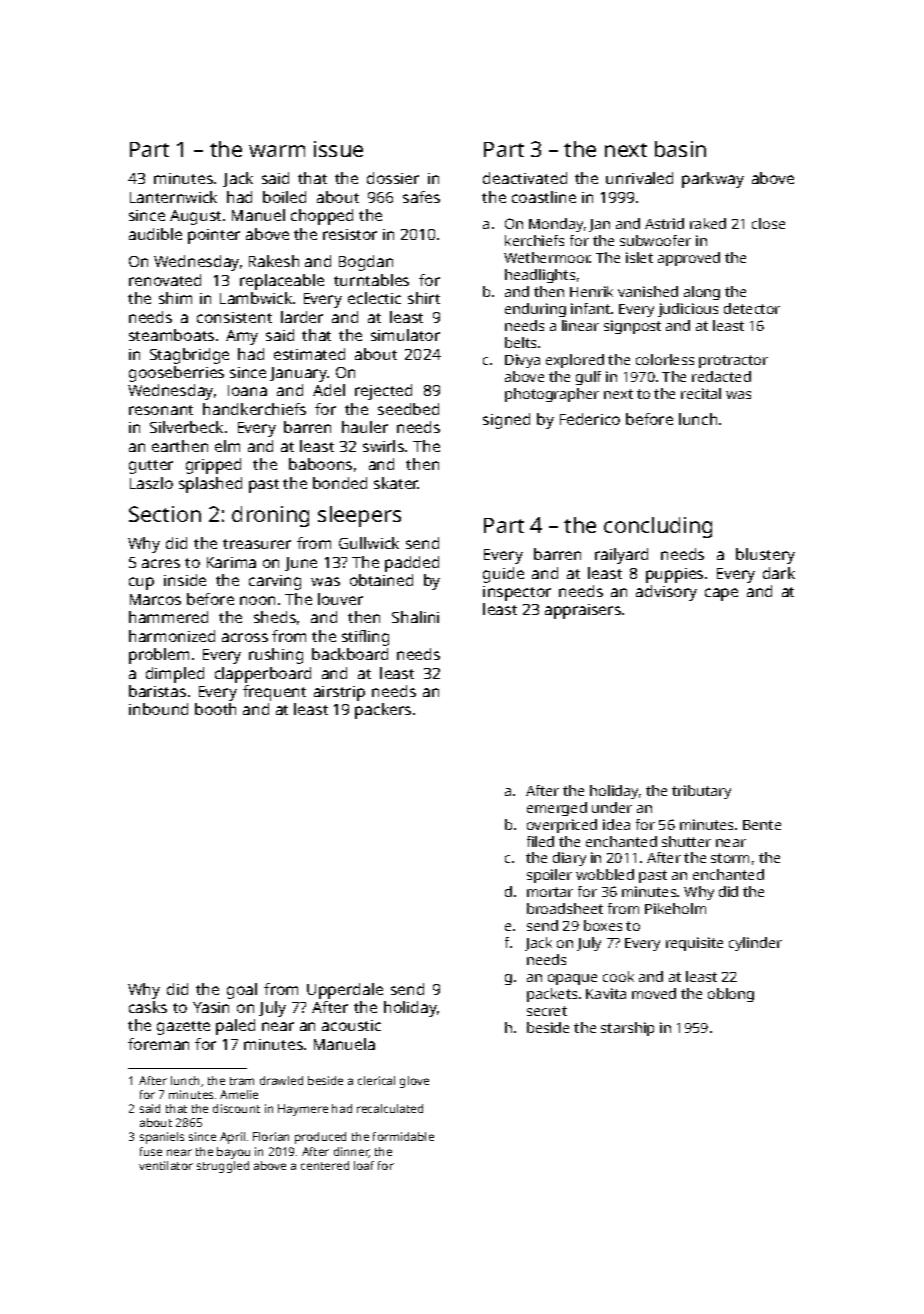 This document has height=1314, width=924. Describe the element at coordinates (721, 594) in the document. I see `cape` at that location.
